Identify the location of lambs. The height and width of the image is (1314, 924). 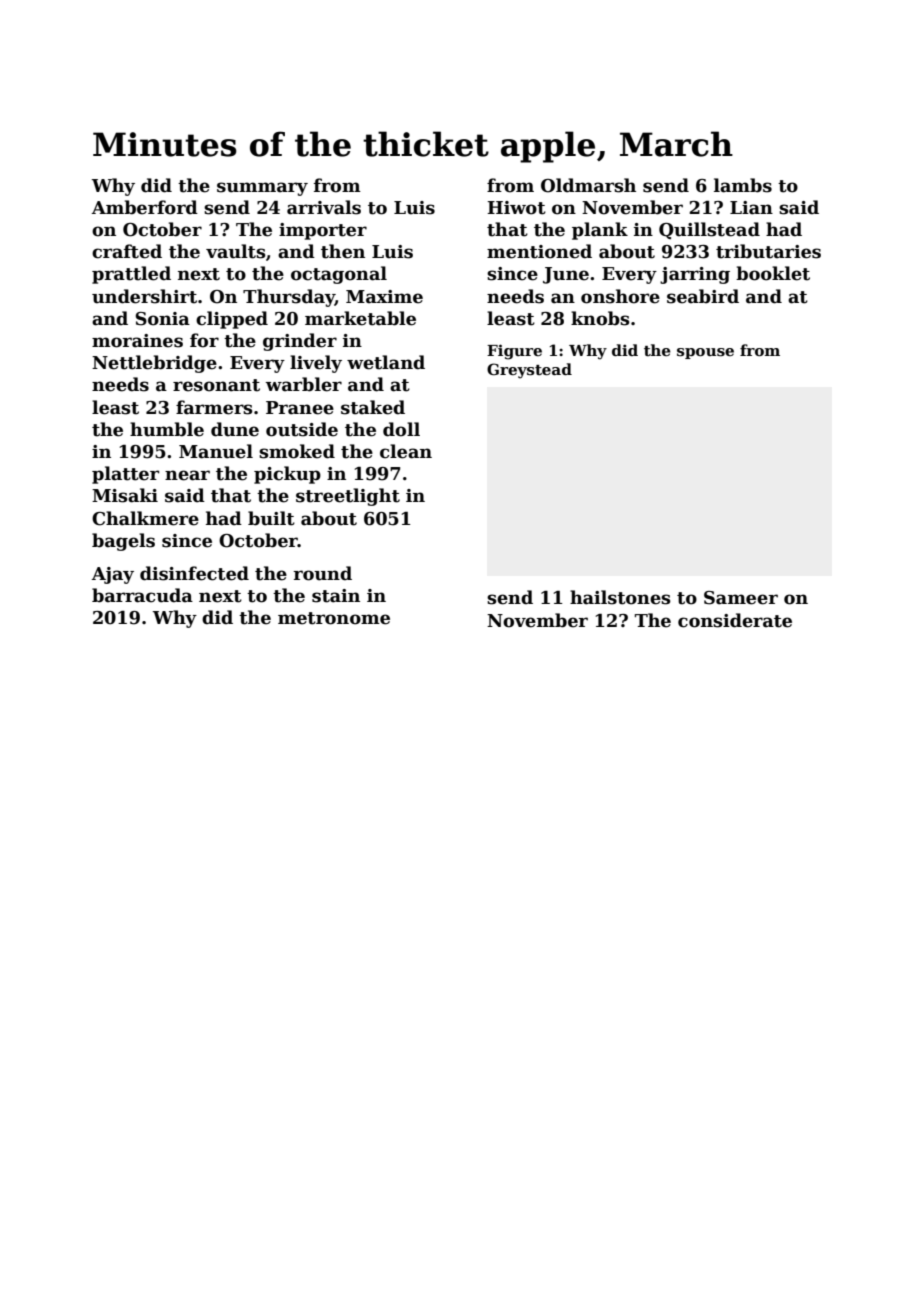
(743, 185).
